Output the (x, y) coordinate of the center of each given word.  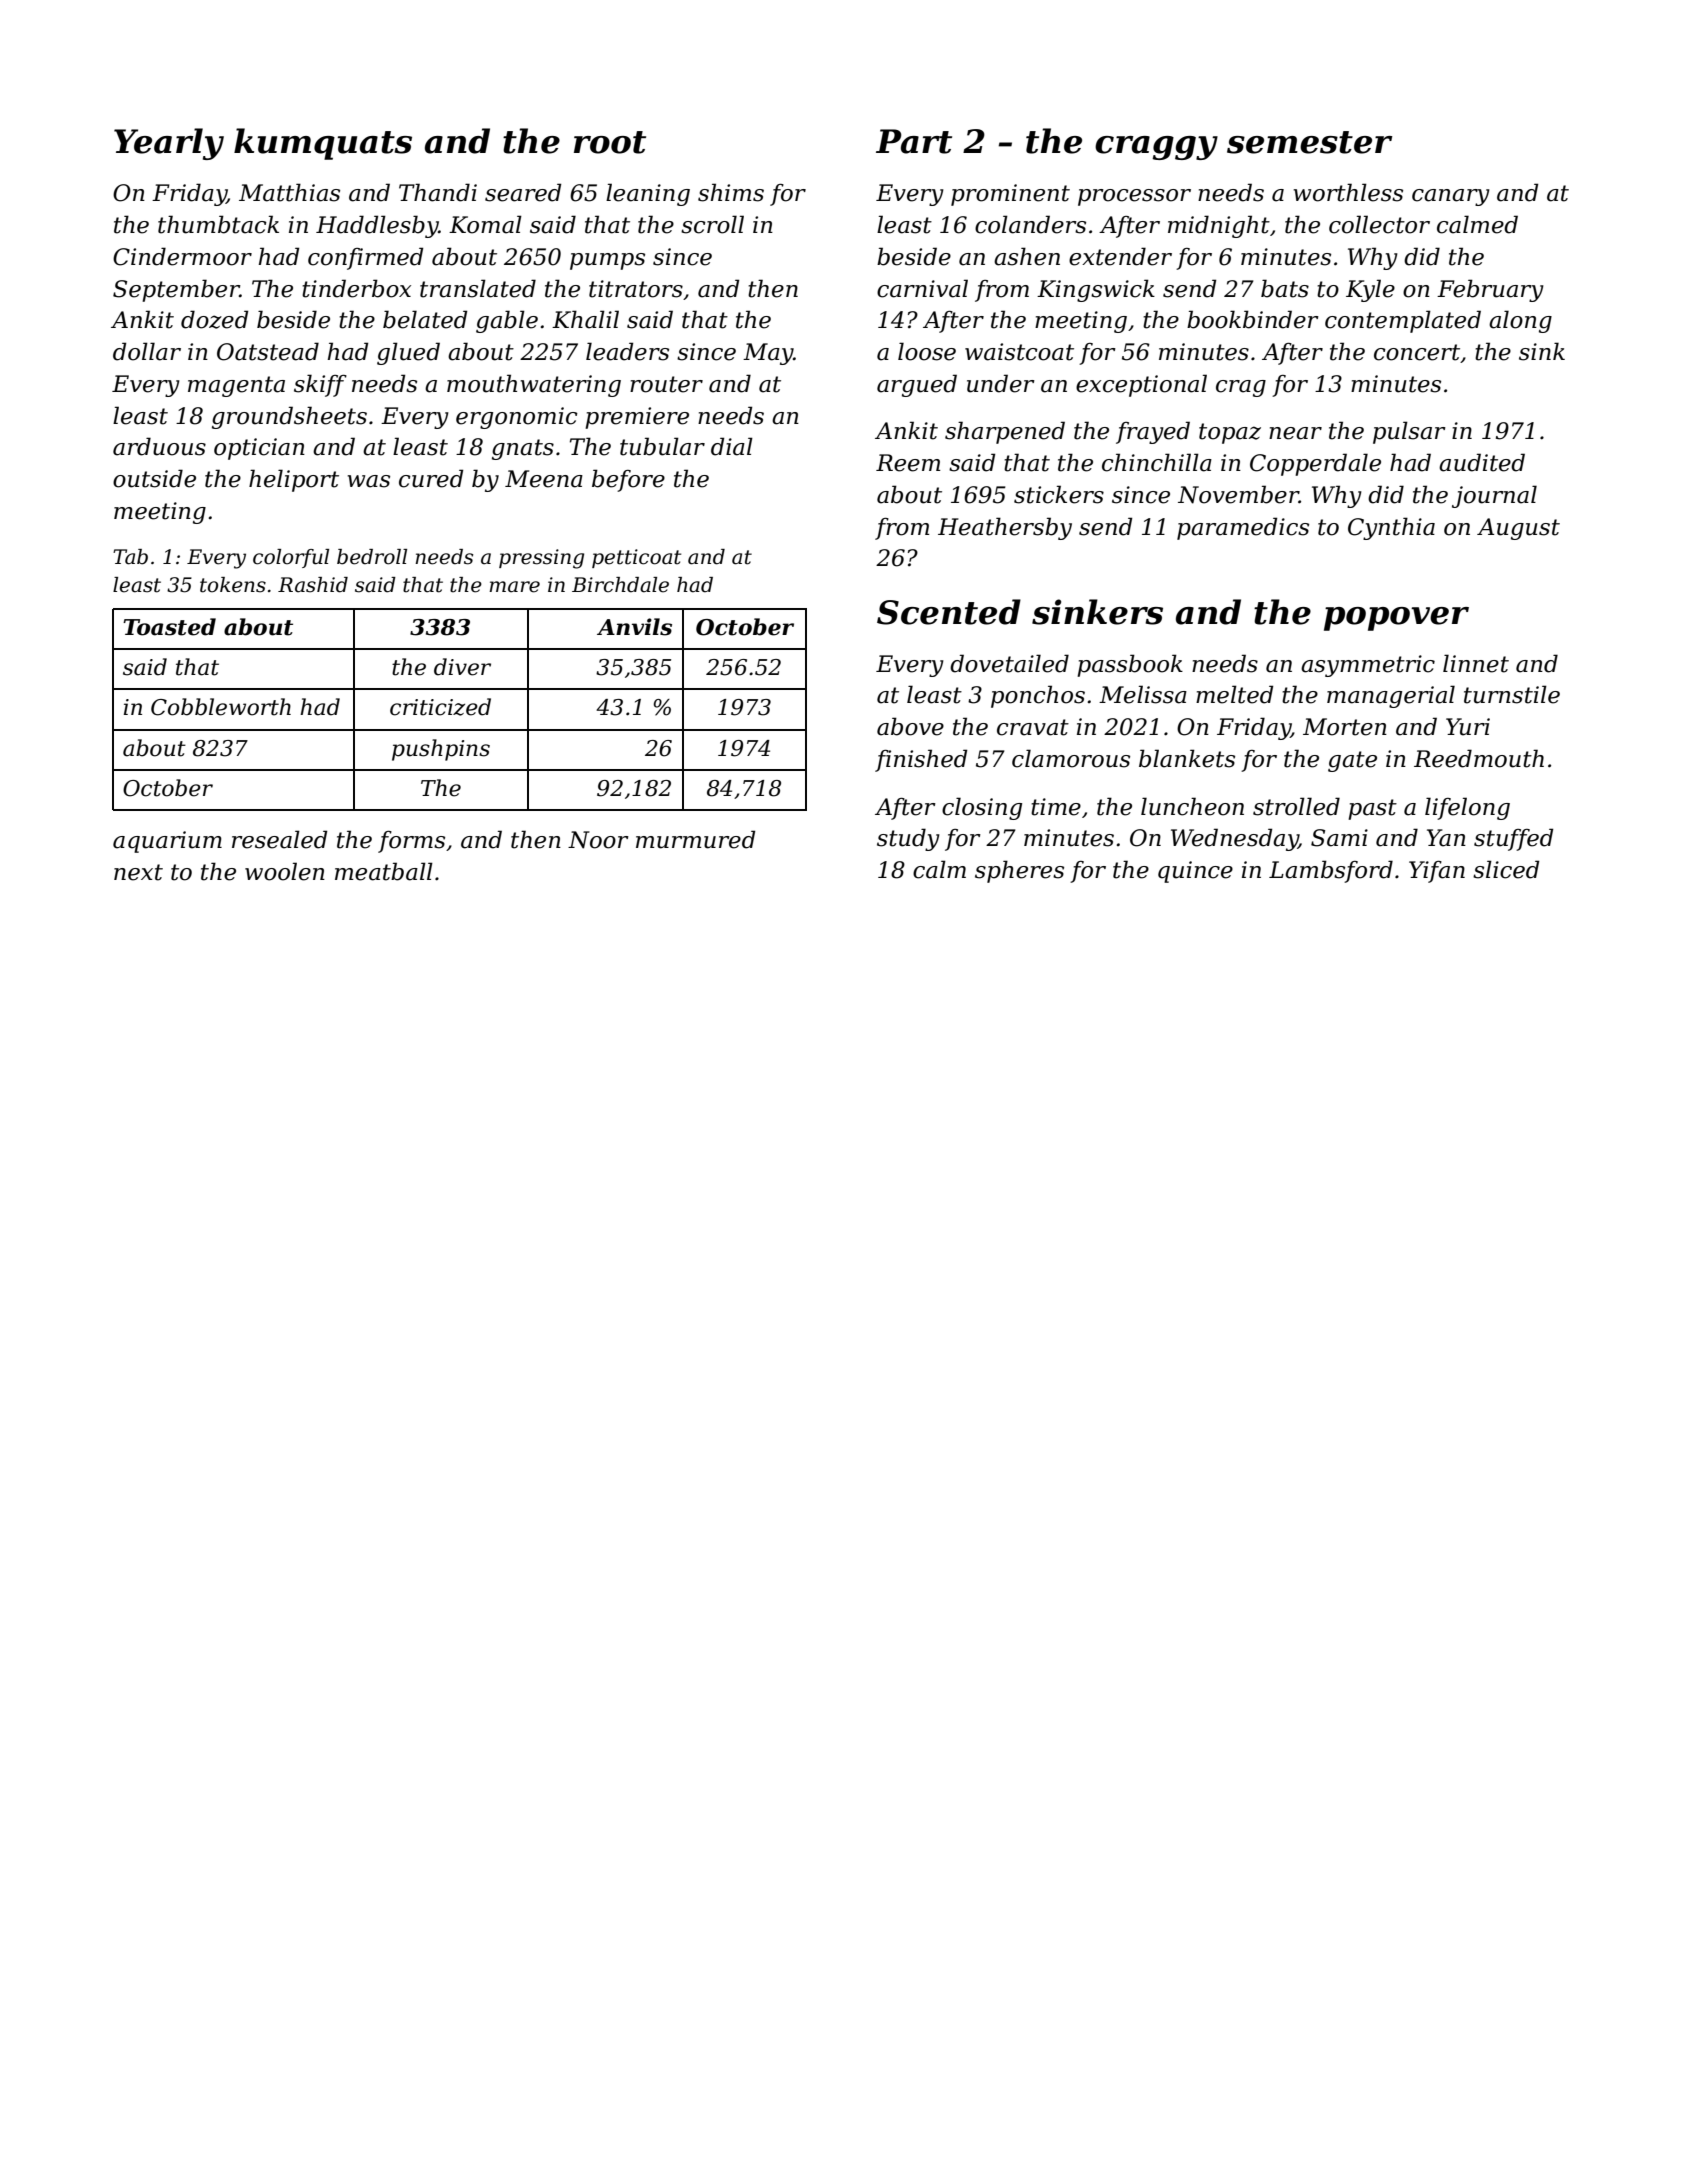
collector (1379, 224)
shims (731, 192)
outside (154, 478)
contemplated (1403, 321)
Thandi (438, 192)
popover (1396, 619)
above (910, 726)
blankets (1187, 758)
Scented (949, 612)
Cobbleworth (221, 707)
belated (425, 319)
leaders (627, 351)
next (138, 872)
